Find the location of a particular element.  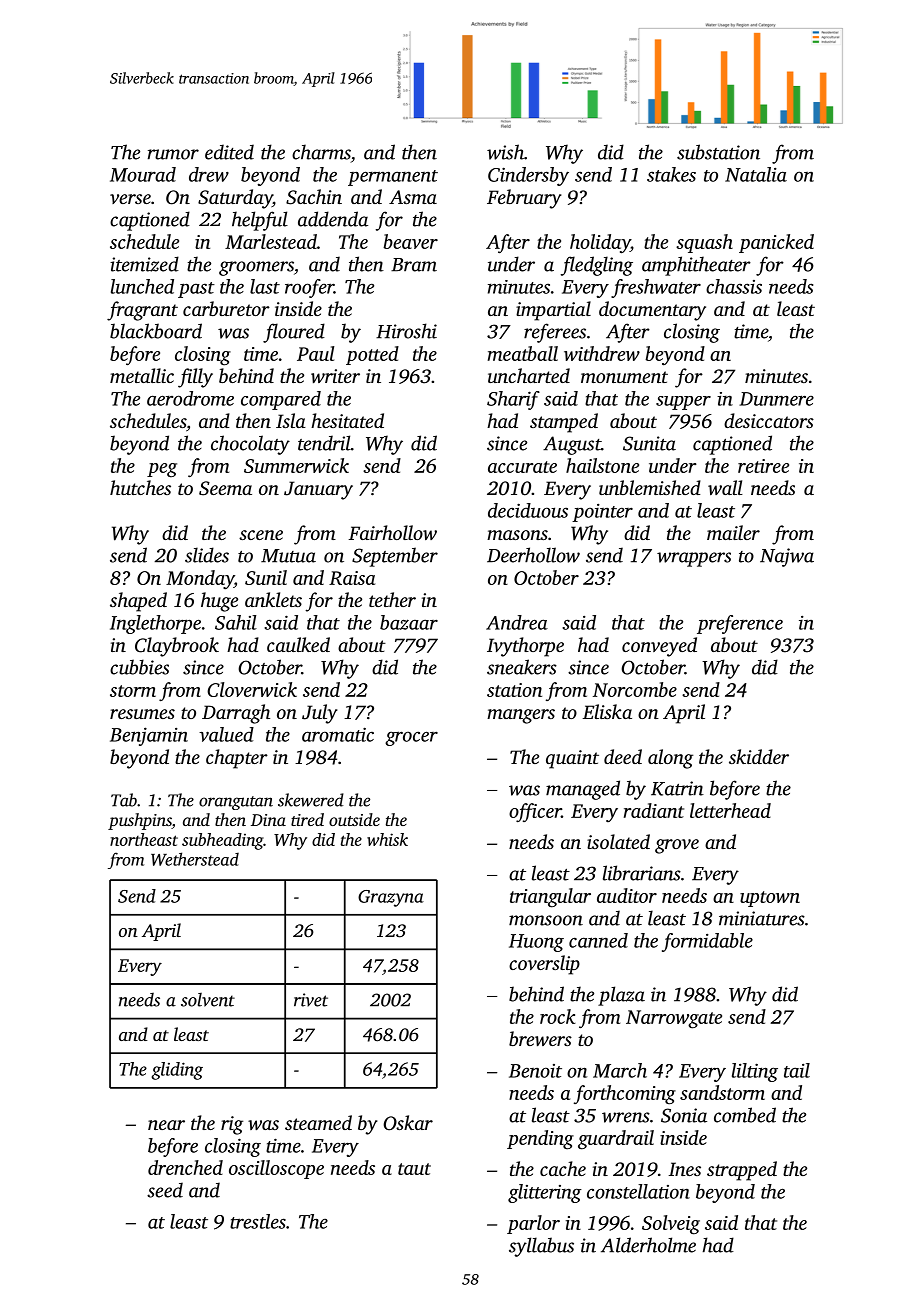

edited is located at coordinates (229, 152).
